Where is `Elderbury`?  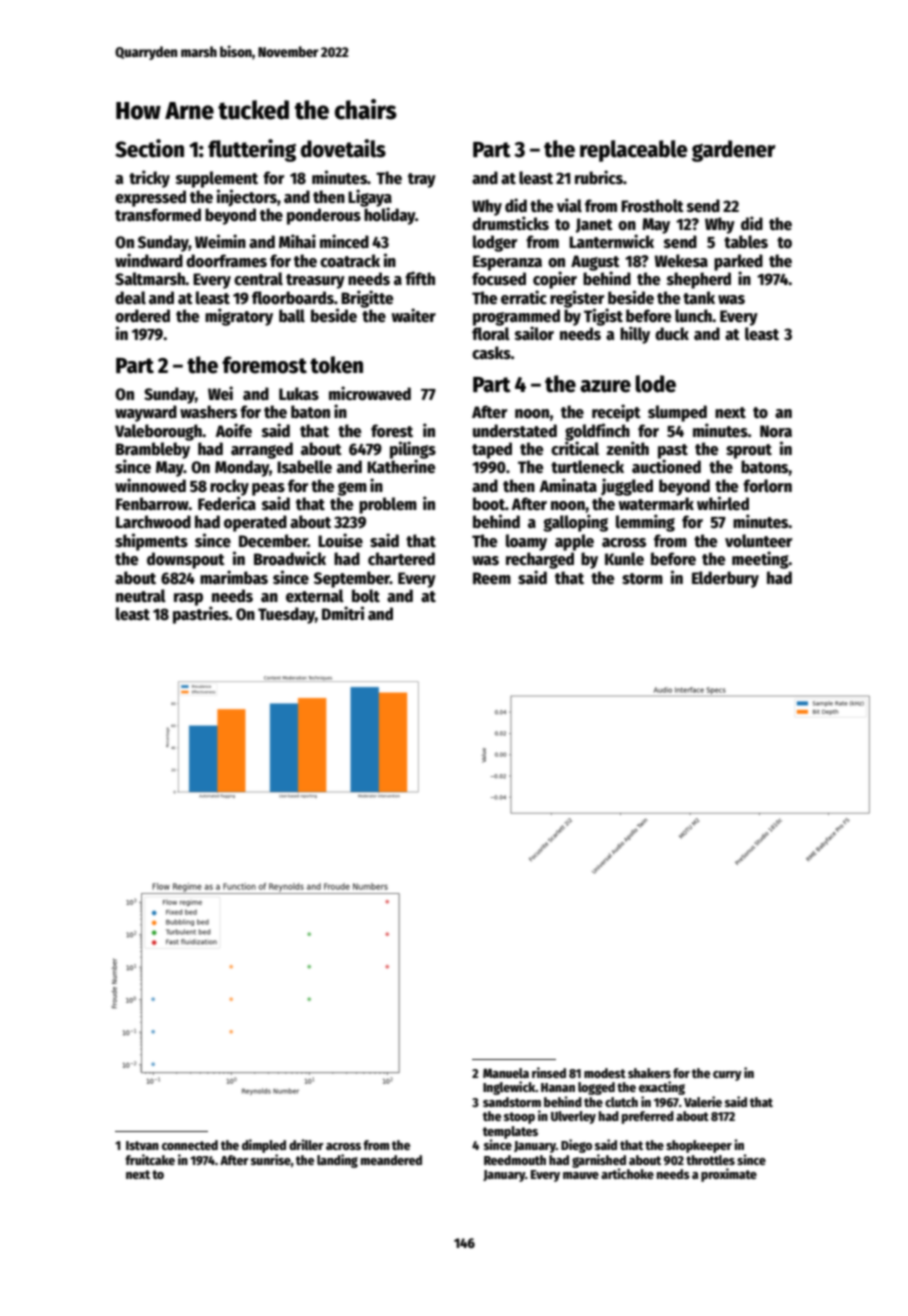 Elderbury is located at coordinates (725, 579).
